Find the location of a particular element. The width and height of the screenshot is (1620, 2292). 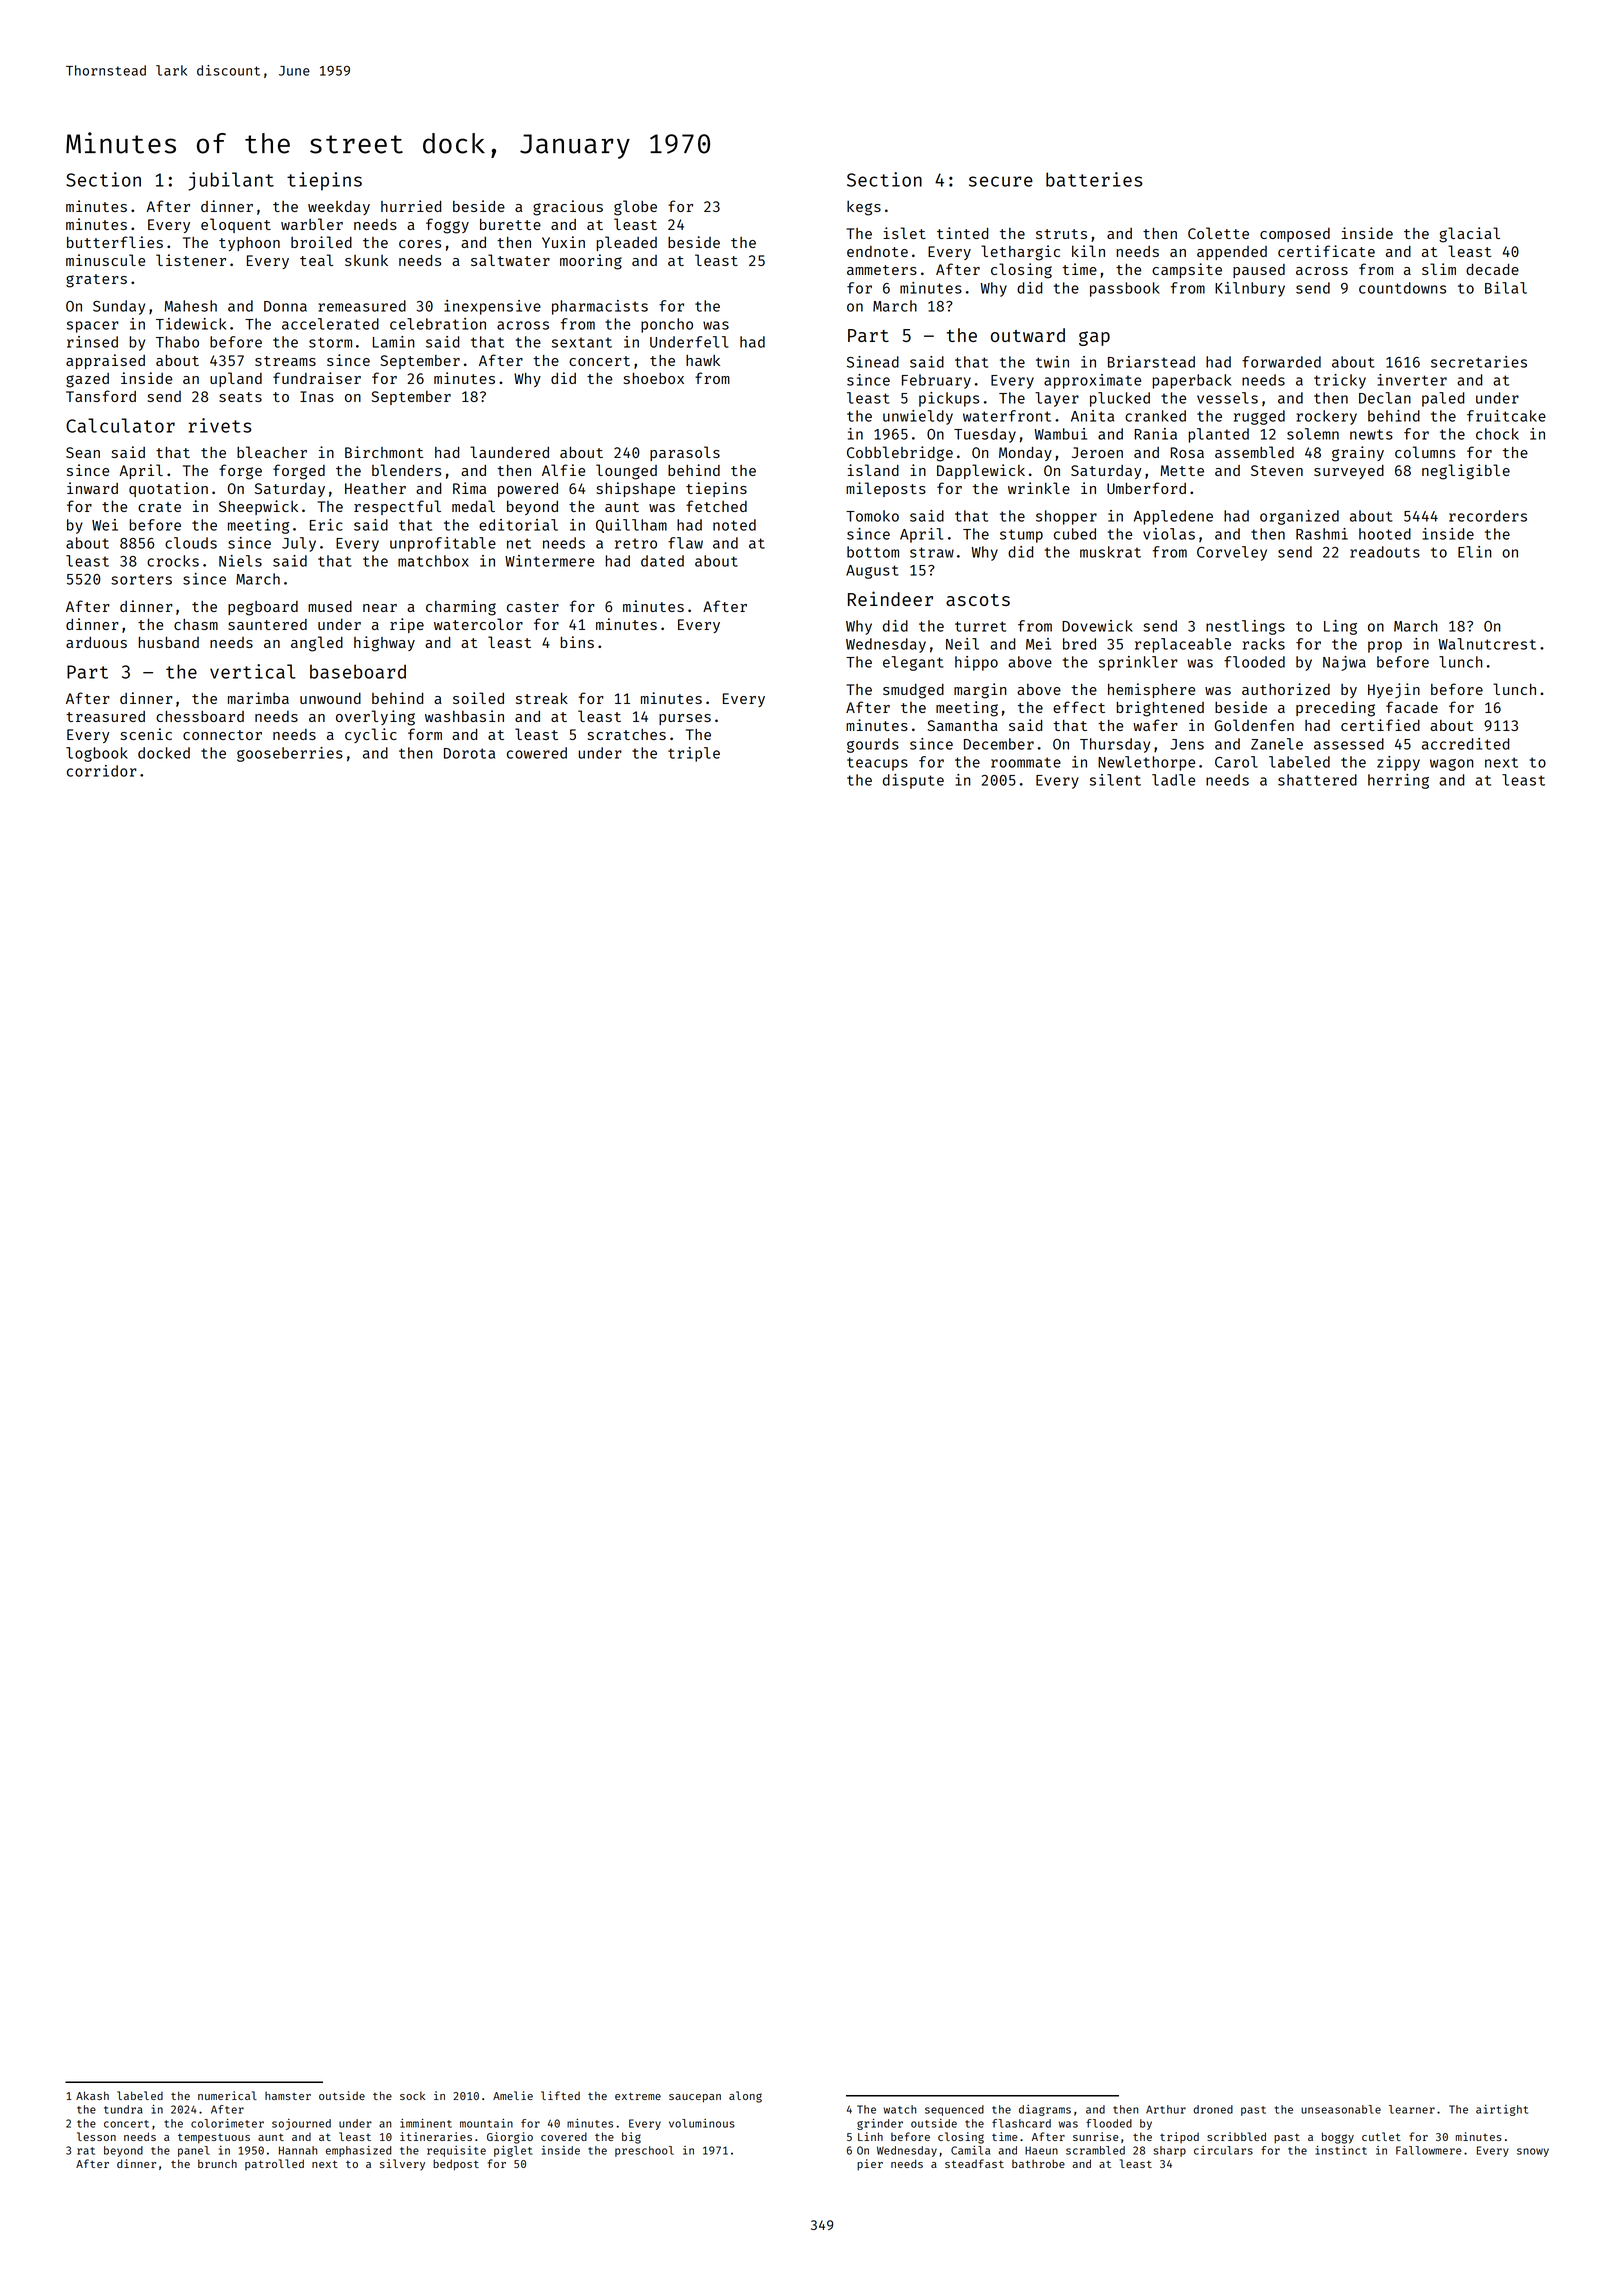

islet is located at coordinates (904, 233).
